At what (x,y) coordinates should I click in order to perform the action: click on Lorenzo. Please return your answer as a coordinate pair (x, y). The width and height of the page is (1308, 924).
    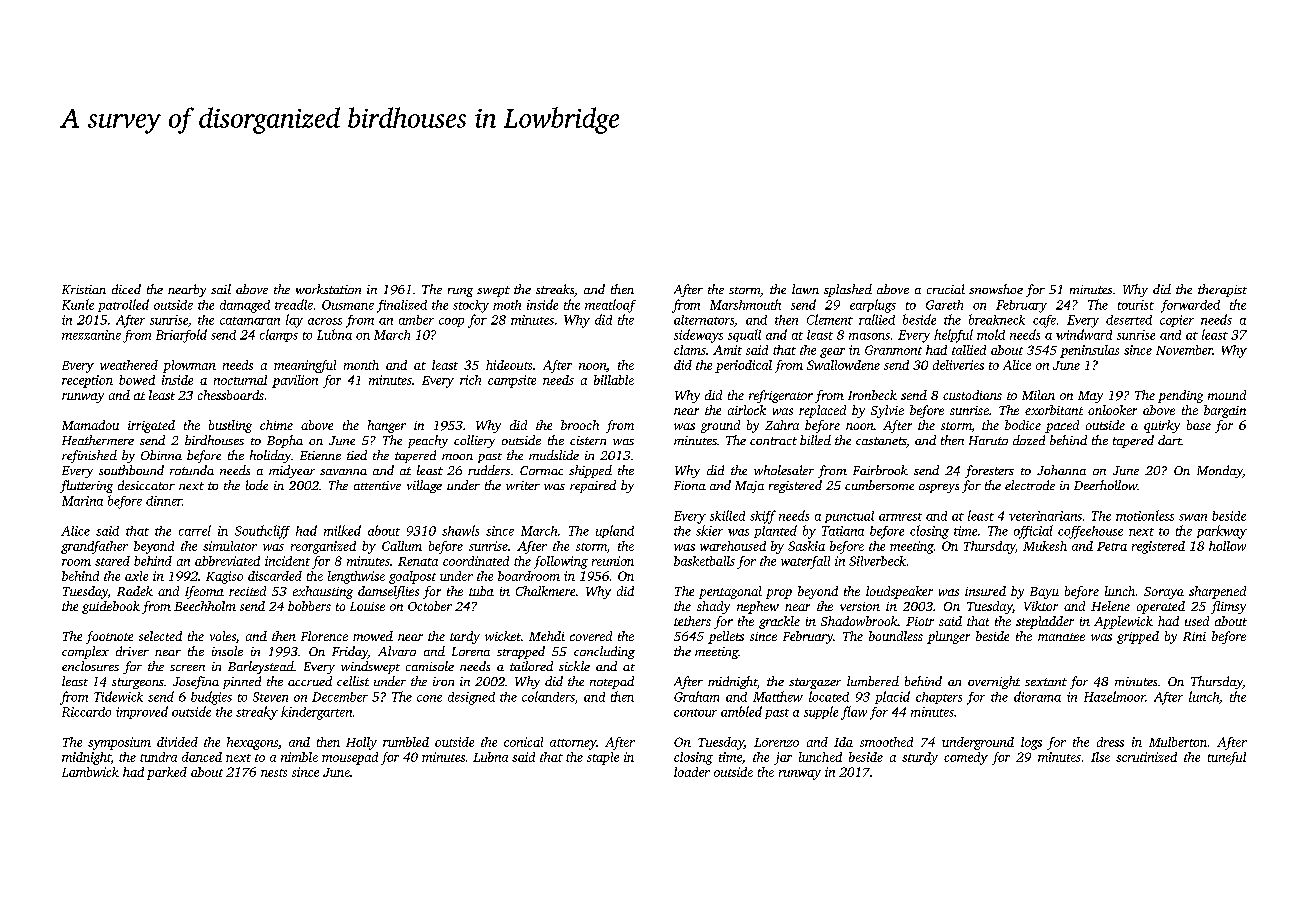
    Looking at the image, I should click on (776, 742).
